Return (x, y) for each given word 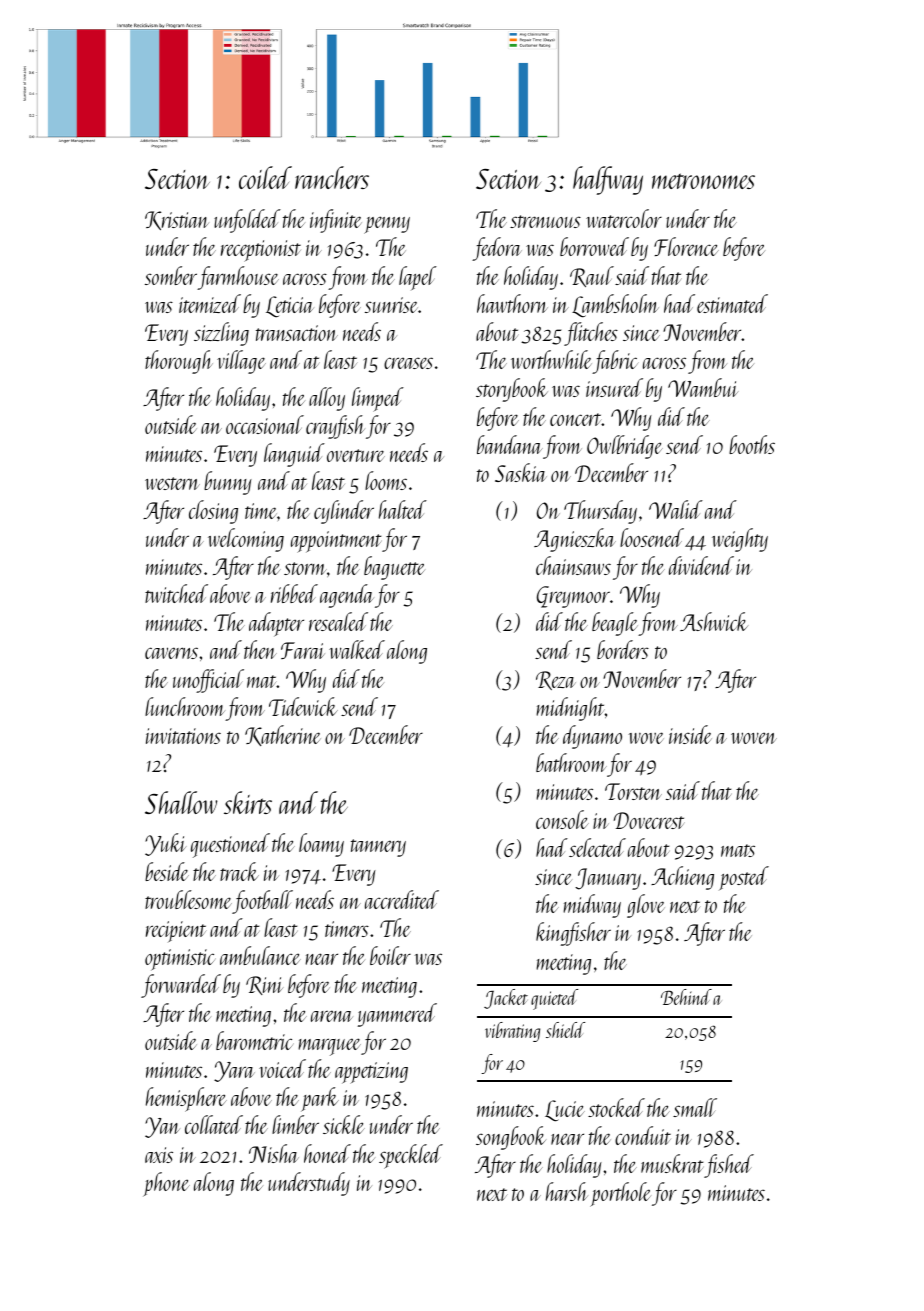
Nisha (274, 1153)
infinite (336, 221)
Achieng (682, 878)
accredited (402, 899)
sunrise (391, 305)
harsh (567, 1191)
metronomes (703, 181)
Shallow (181, 802)
